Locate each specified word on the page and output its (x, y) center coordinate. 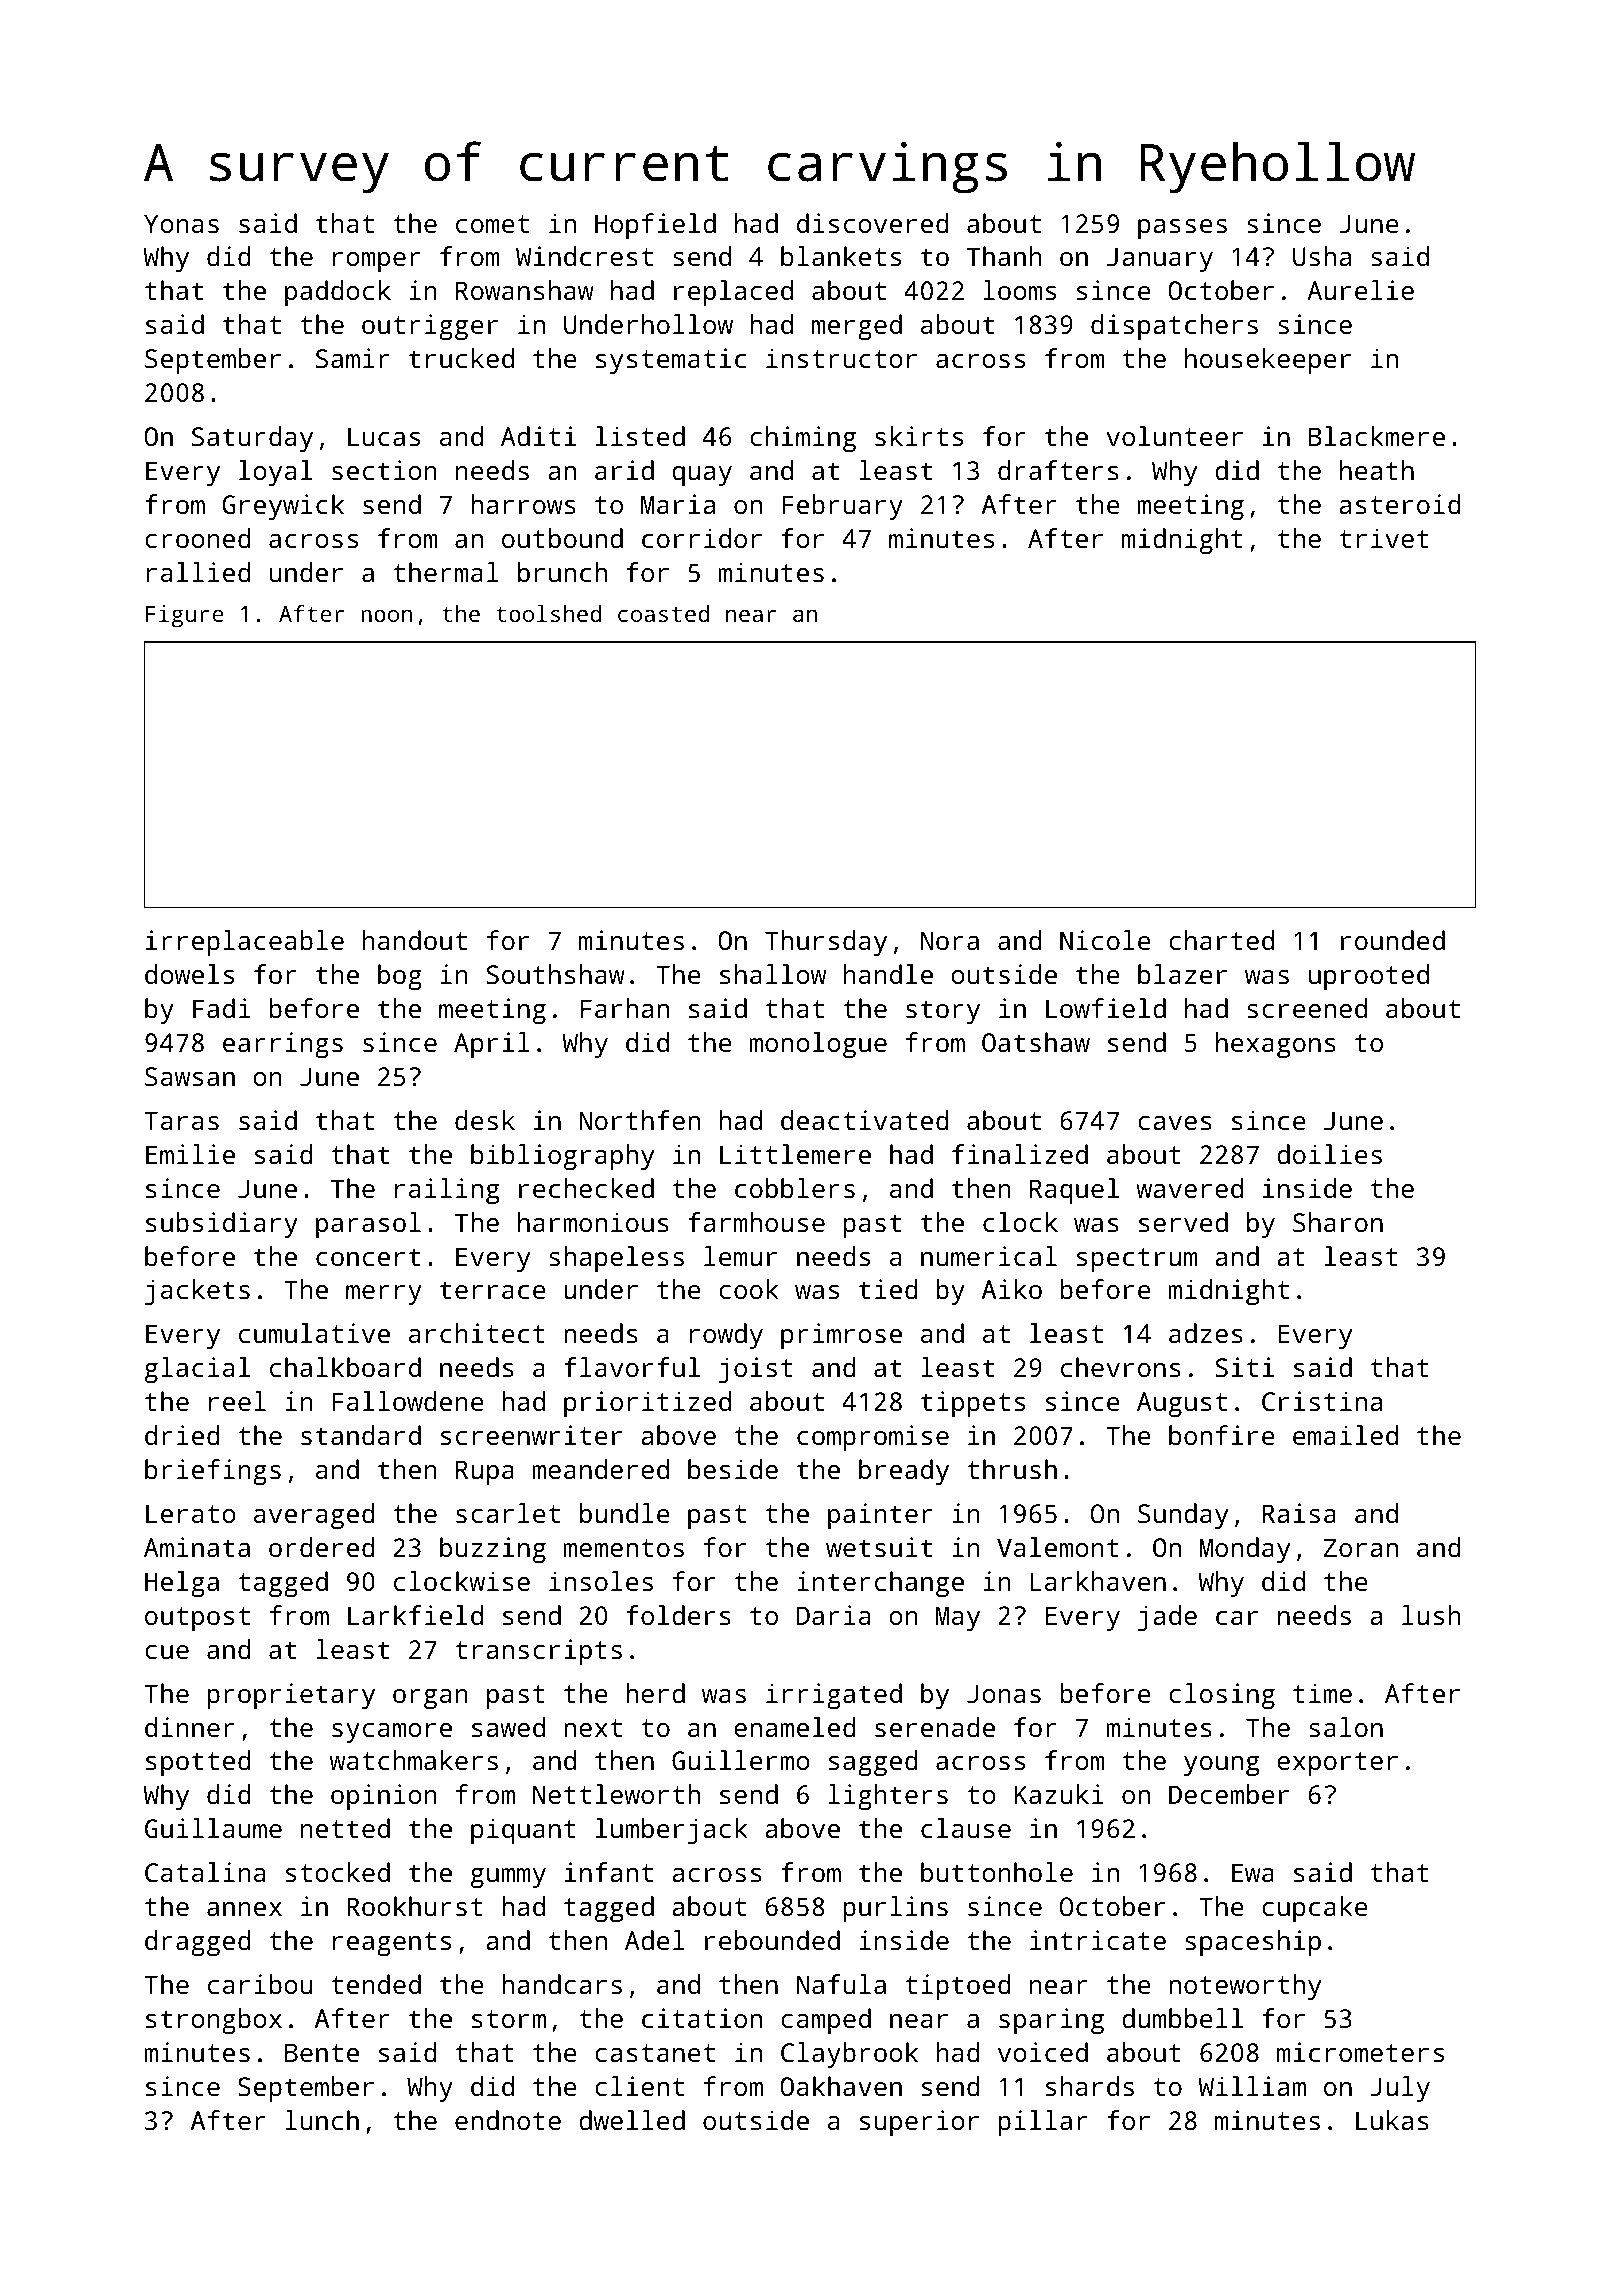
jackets (197, 1292)
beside (733, 1469)
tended (376, 1984)
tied (888, 1289)
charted (1221, 940)
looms (1019, 290)
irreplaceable (245, 943)
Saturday (252, 439)
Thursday (826, 943)
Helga (182, 1584)
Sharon (1338, 1222)
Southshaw (556, 974)
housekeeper (1268, 361)
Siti (1245, 1367)
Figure (185, 616)
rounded (1393, 940)
